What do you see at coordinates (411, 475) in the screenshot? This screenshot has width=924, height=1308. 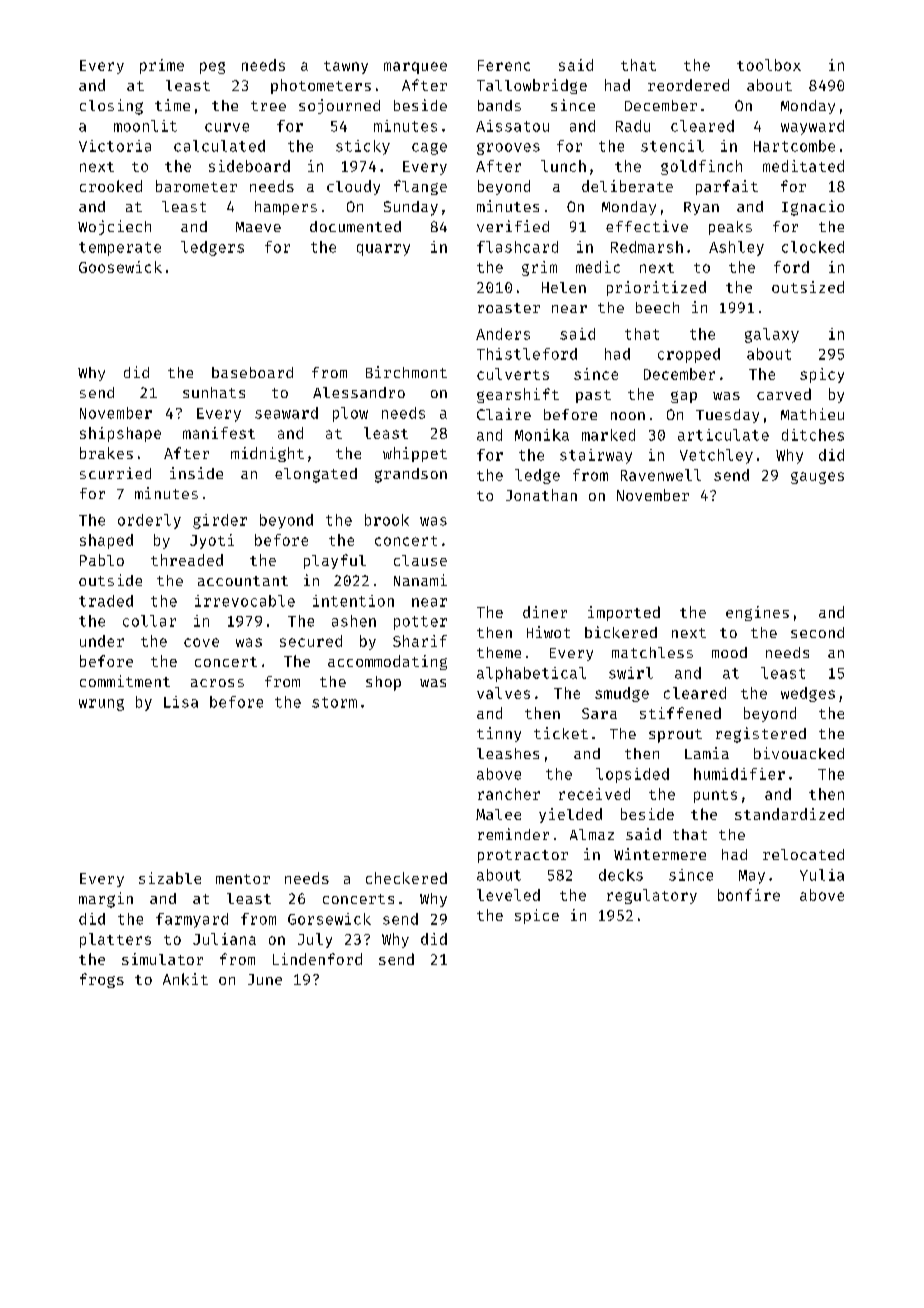 I see `grandson` at bounding box center [411, 475].
